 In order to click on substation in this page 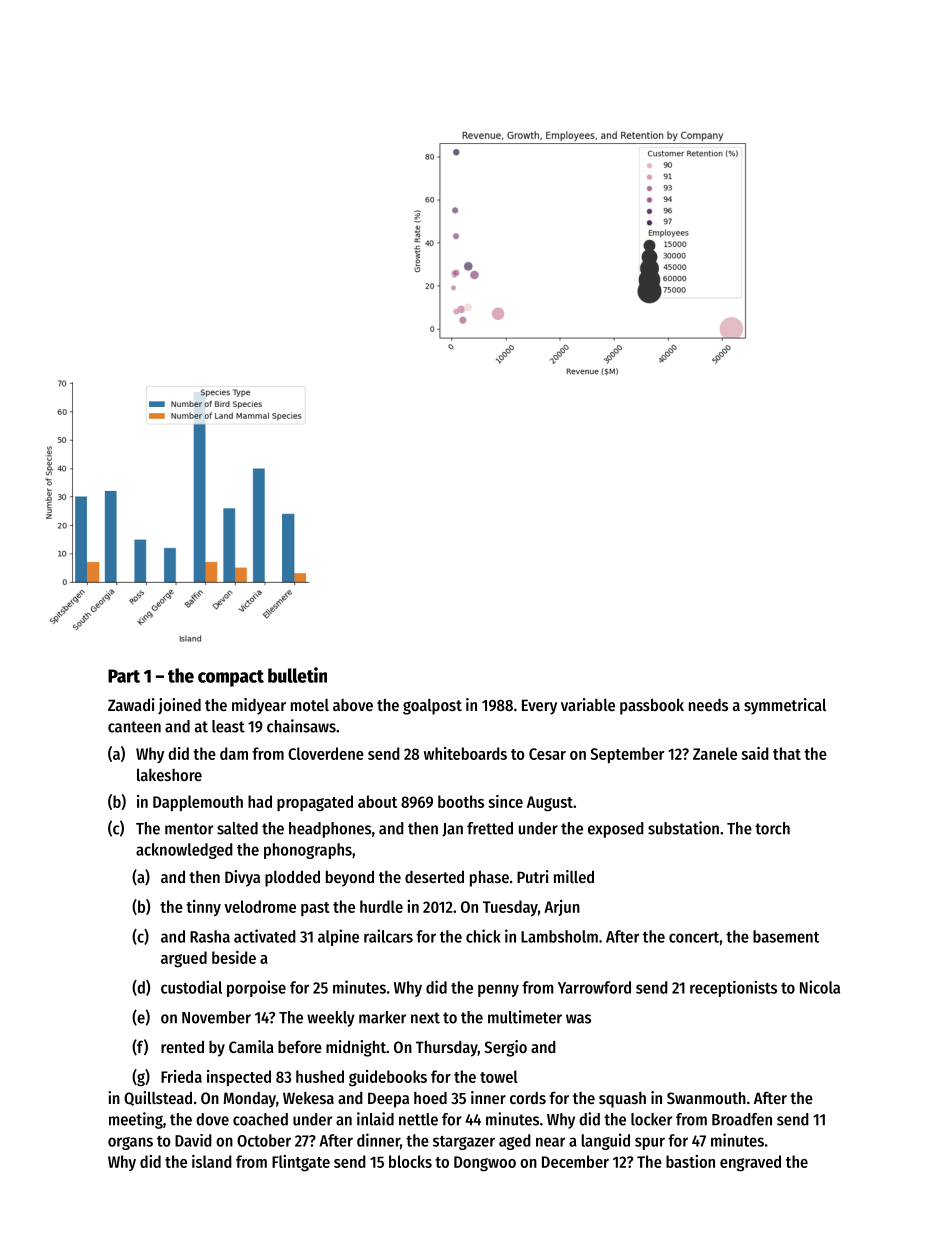, I will do `click(683, 828)`.
